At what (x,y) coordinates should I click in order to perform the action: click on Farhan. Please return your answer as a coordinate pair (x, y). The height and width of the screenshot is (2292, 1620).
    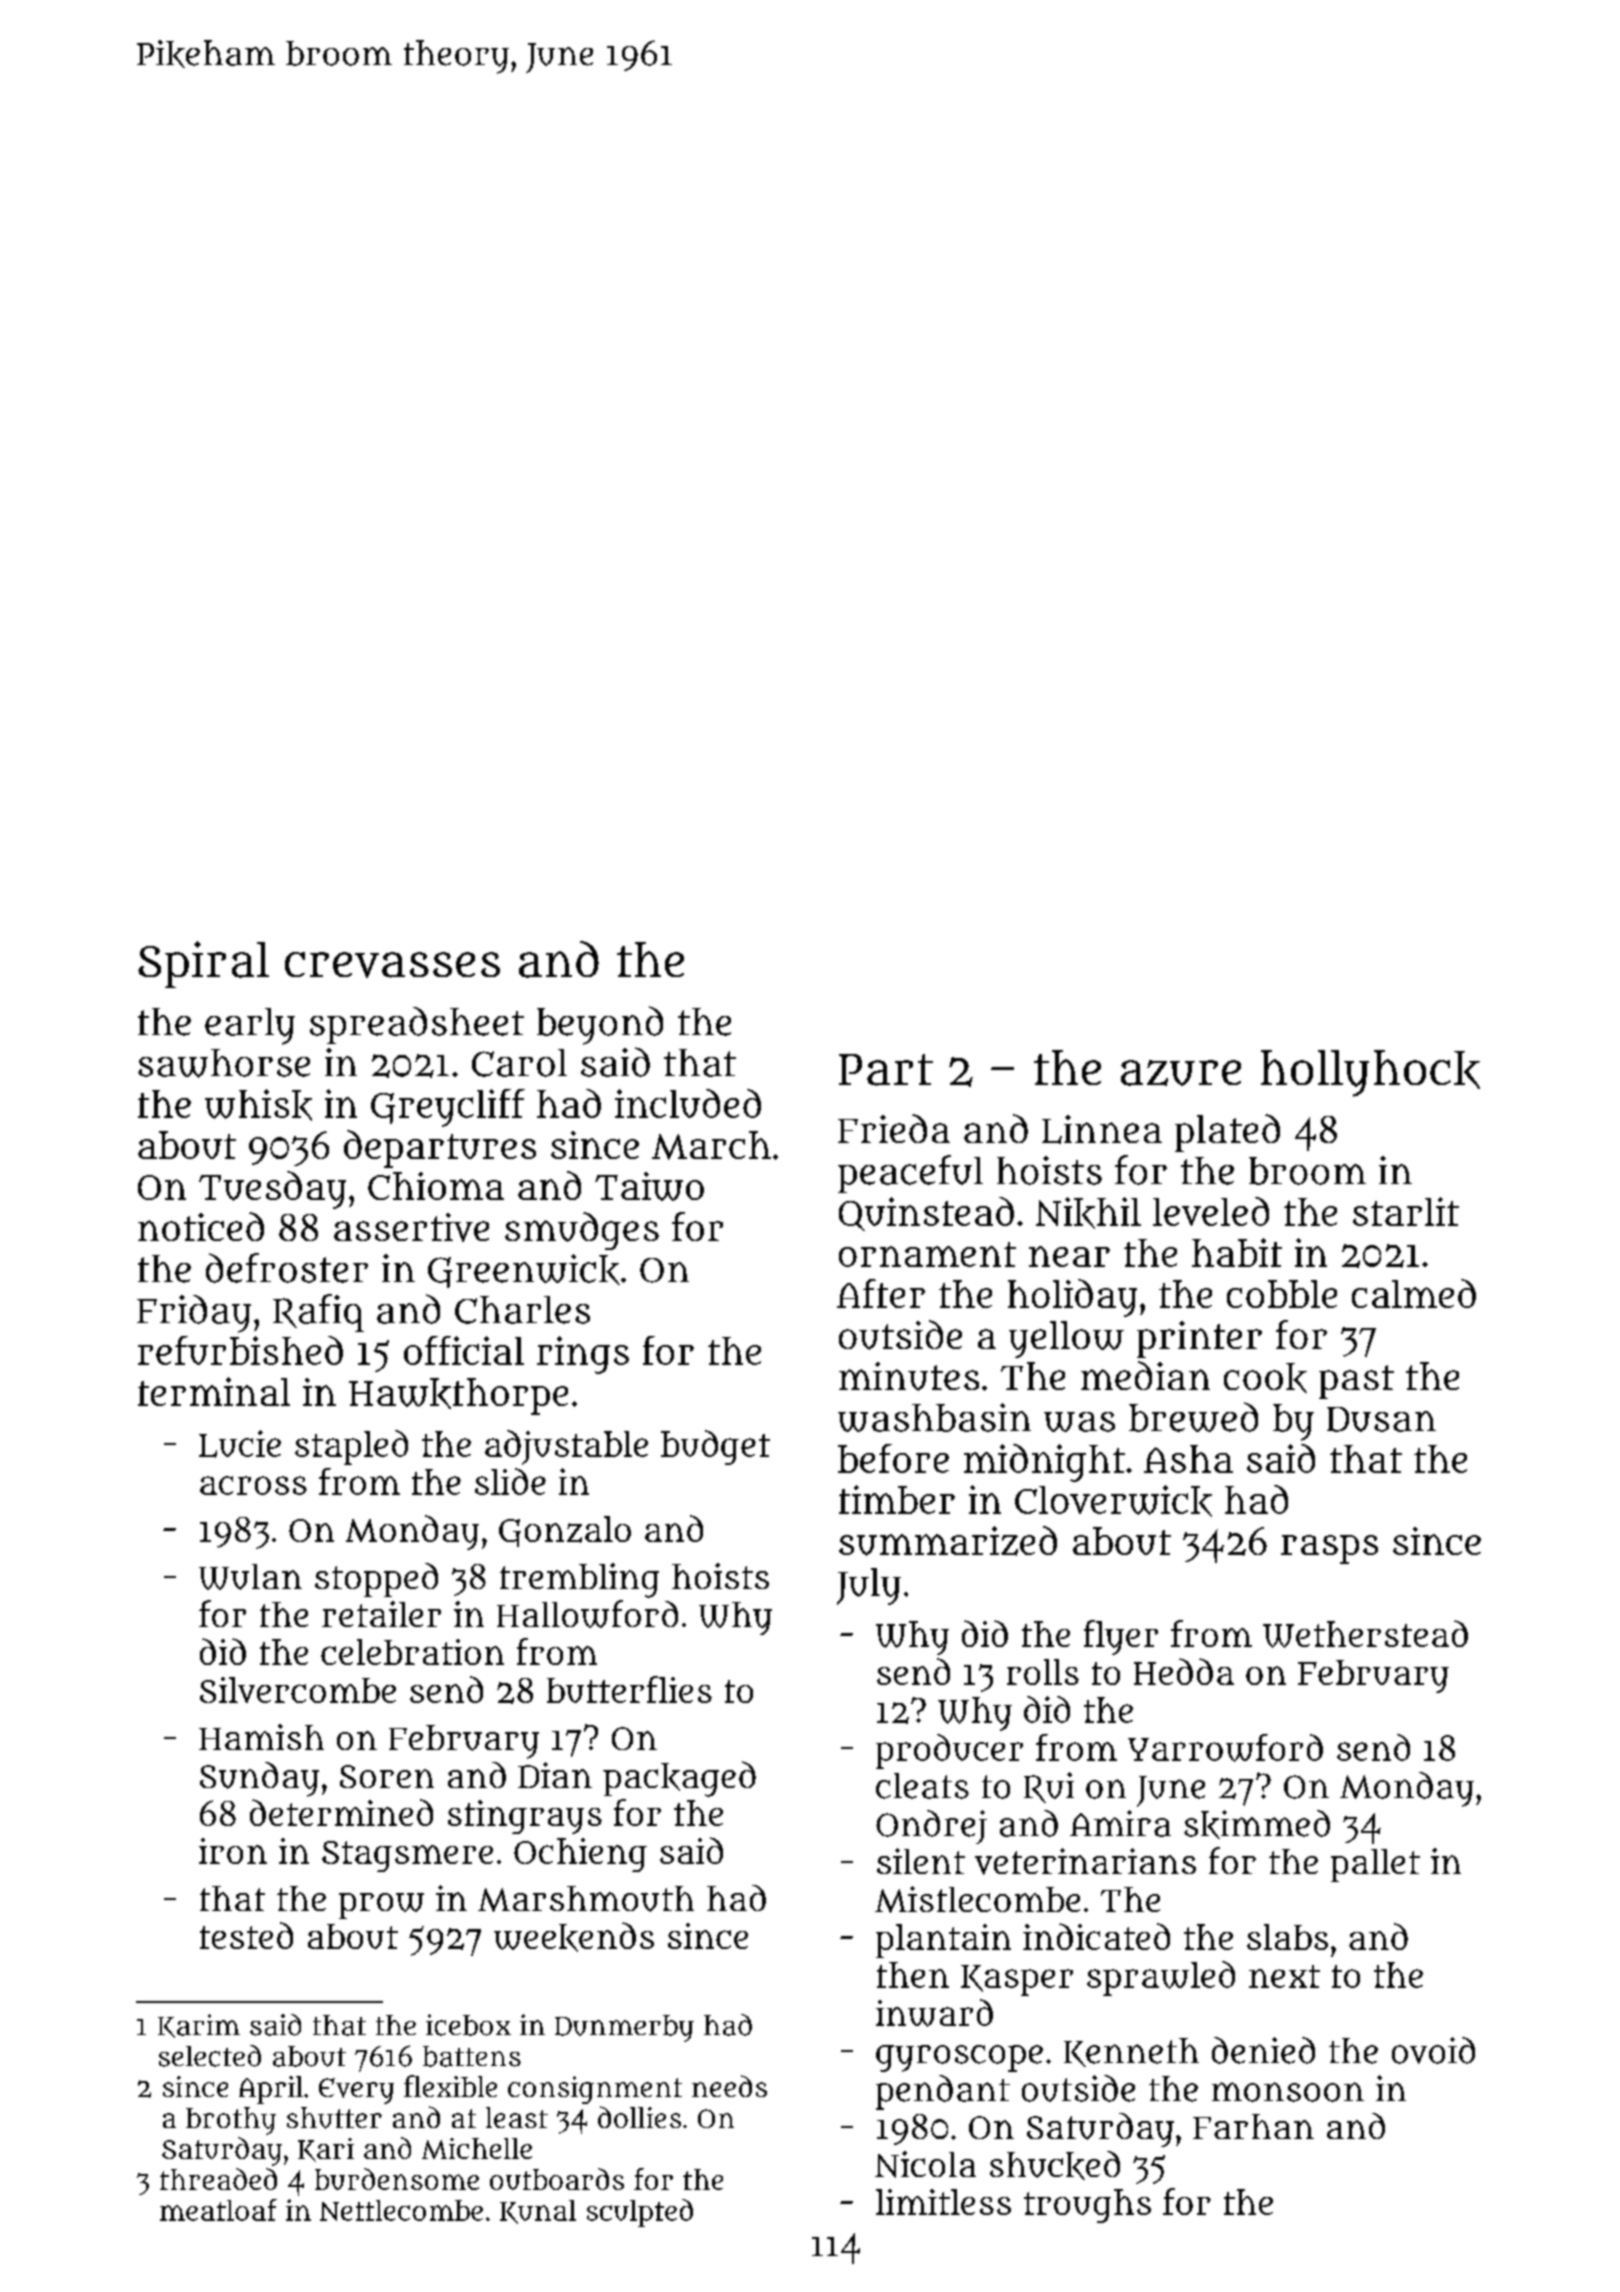
    Looking at the image, I should click on (1253, 2126).
